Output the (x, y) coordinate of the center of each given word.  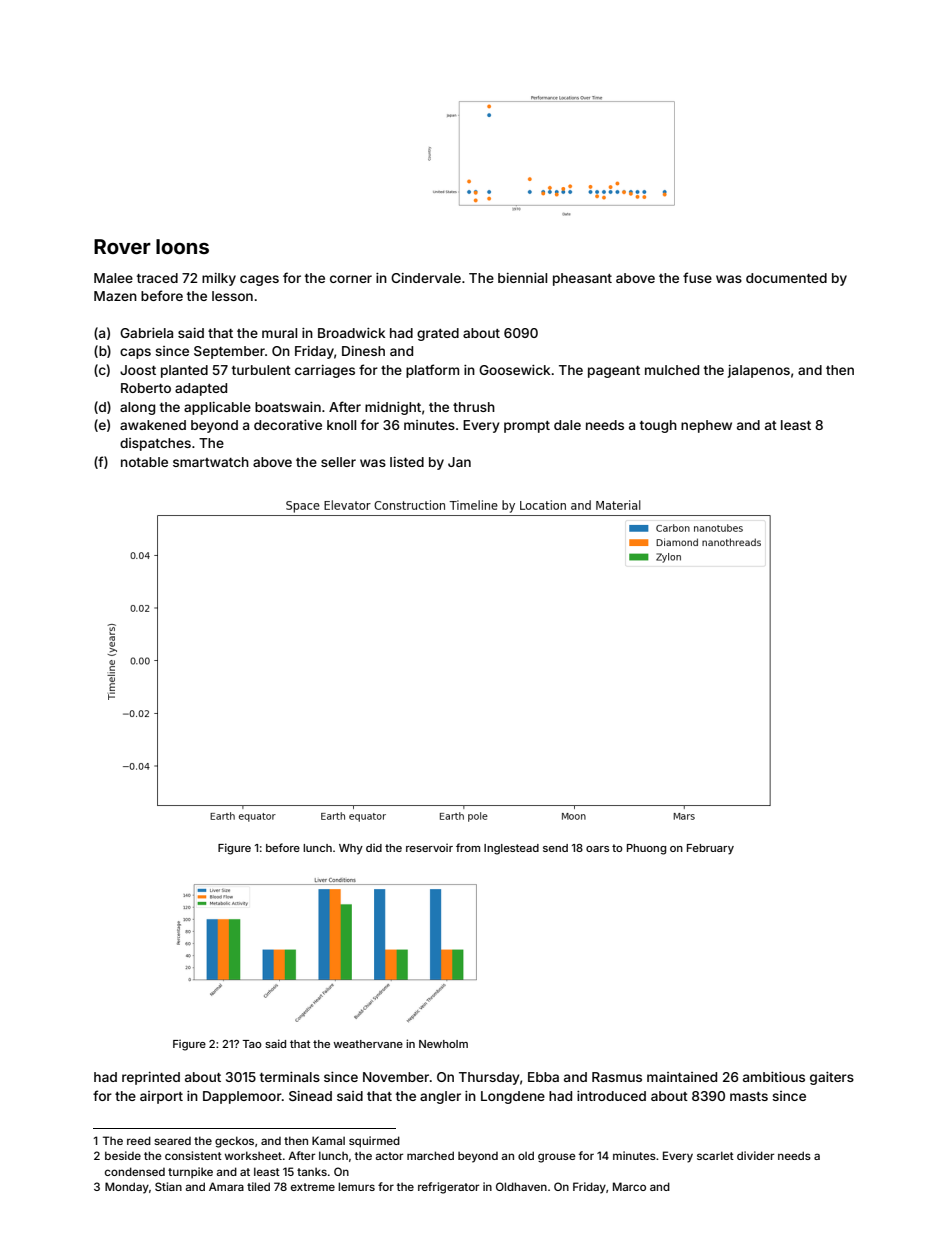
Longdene (513, 1097)
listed (407, 462)
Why (351, 849)
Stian (168, 1186)
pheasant (582, 279)
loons (182, 246)
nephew (706, 426)
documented (786, 278)
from (468, 847)
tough (658, 426)
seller (338, 462)
